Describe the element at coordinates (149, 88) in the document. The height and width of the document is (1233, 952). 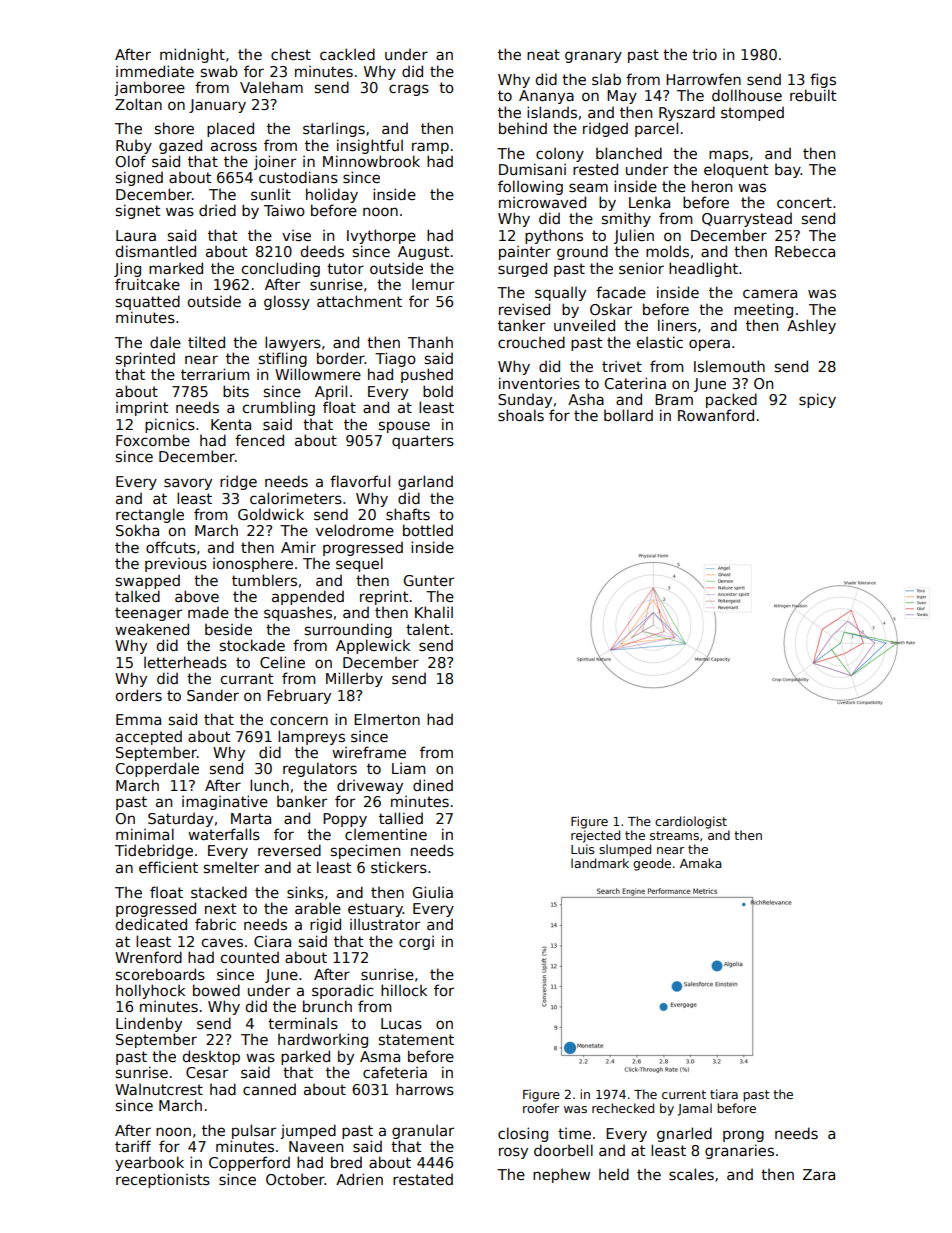
I see `jamboree` at that location.
